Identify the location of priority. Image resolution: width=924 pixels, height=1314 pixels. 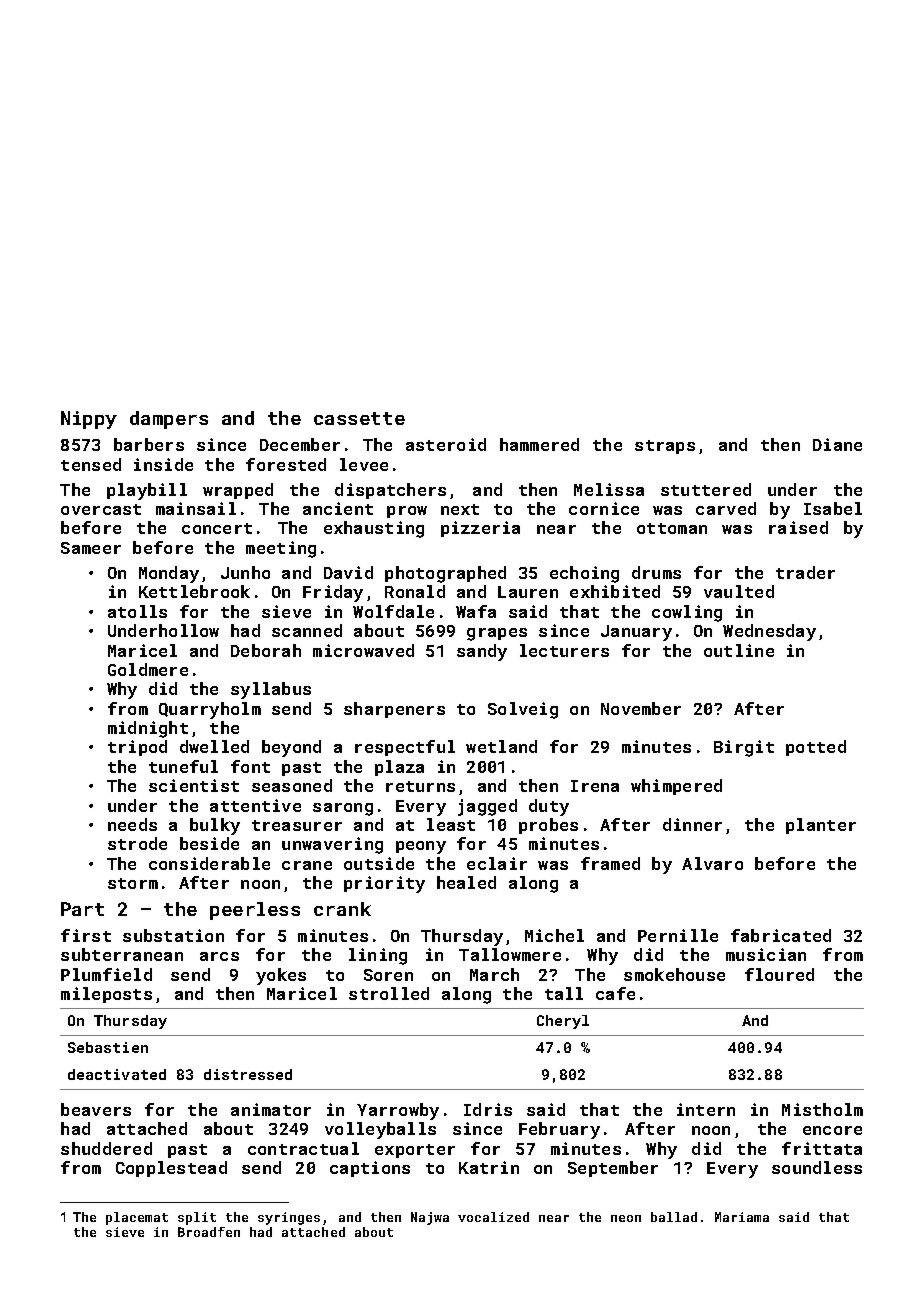
(384, 884).
